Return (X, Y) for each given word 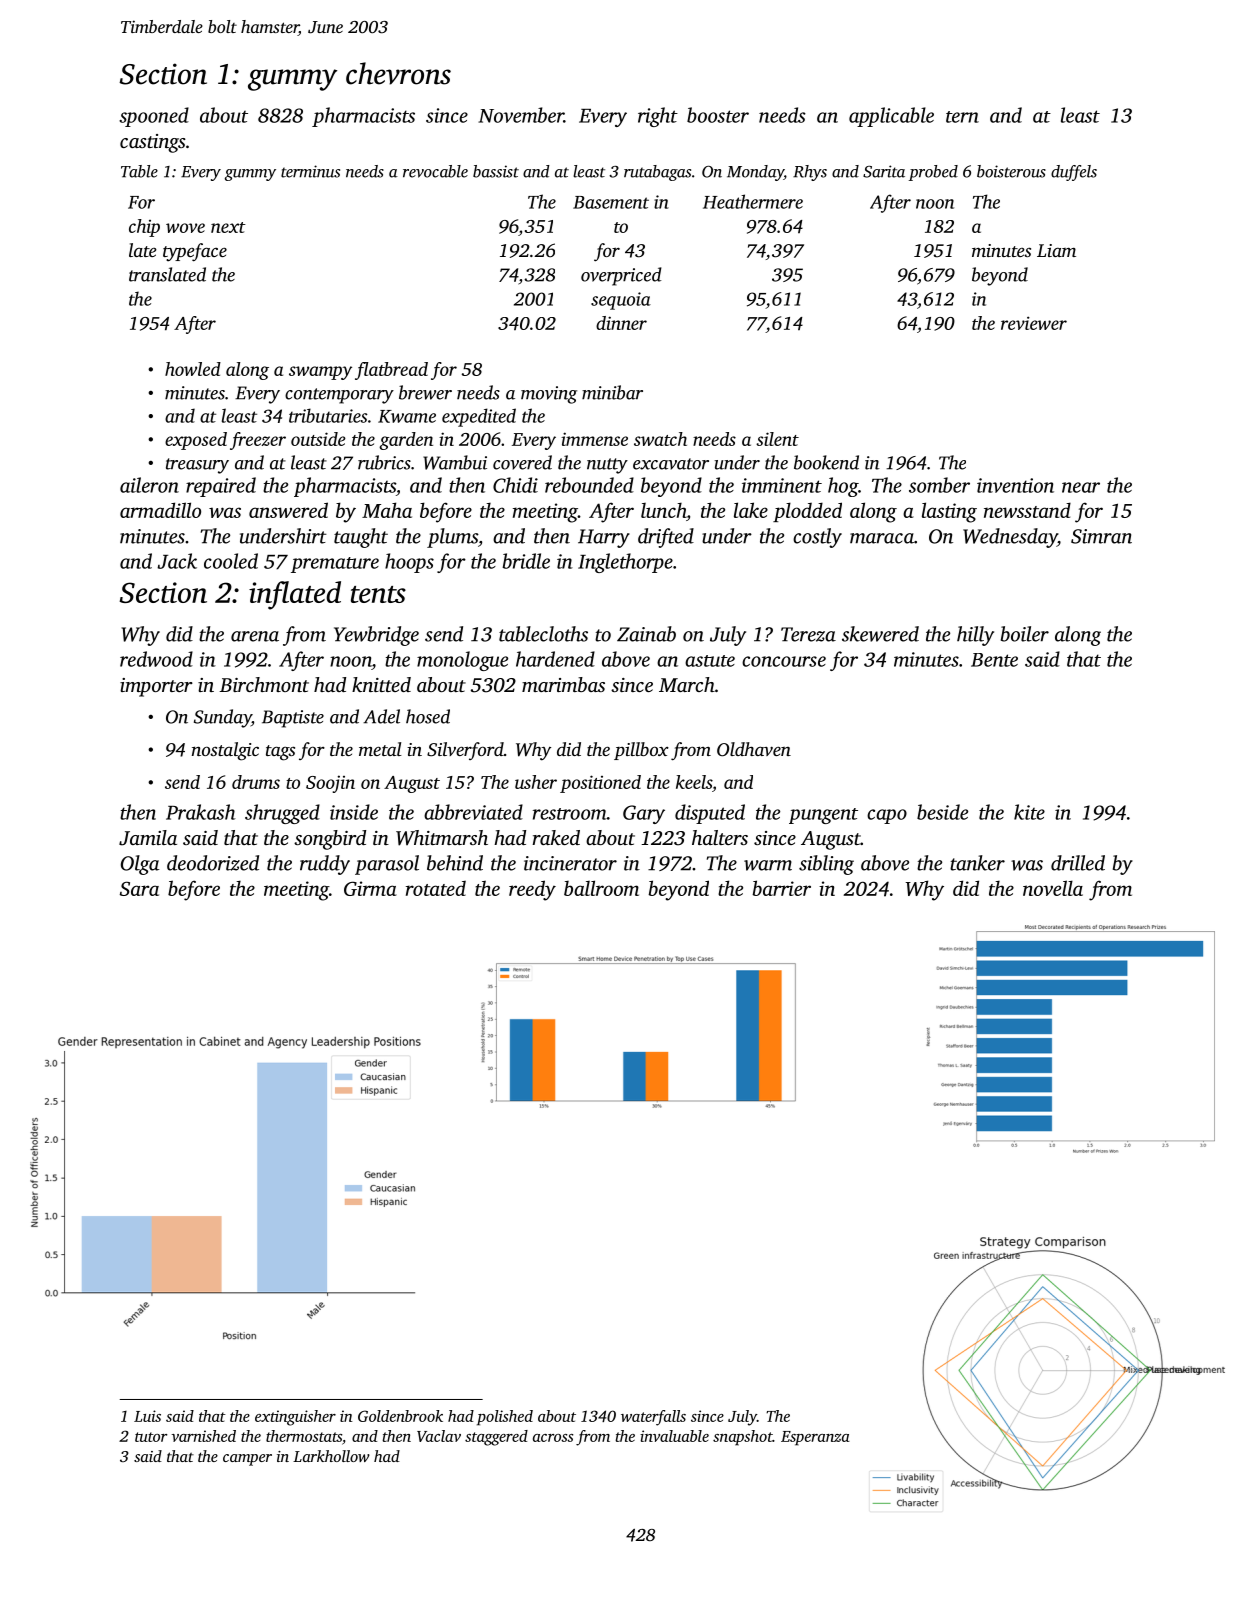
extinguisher (295, 1418)
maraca (882, 538)
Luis (147, 1416)
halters (720, 837)
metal (380, 749)
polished (505, 1418)
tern (962, 117)
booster (718, 115)
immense (594, 439)
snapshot (743, 1438)
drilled (1078, 863)
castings (153, 143)
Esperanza (815, 1438)
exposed (196, 441)
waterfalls (653, 1418)
